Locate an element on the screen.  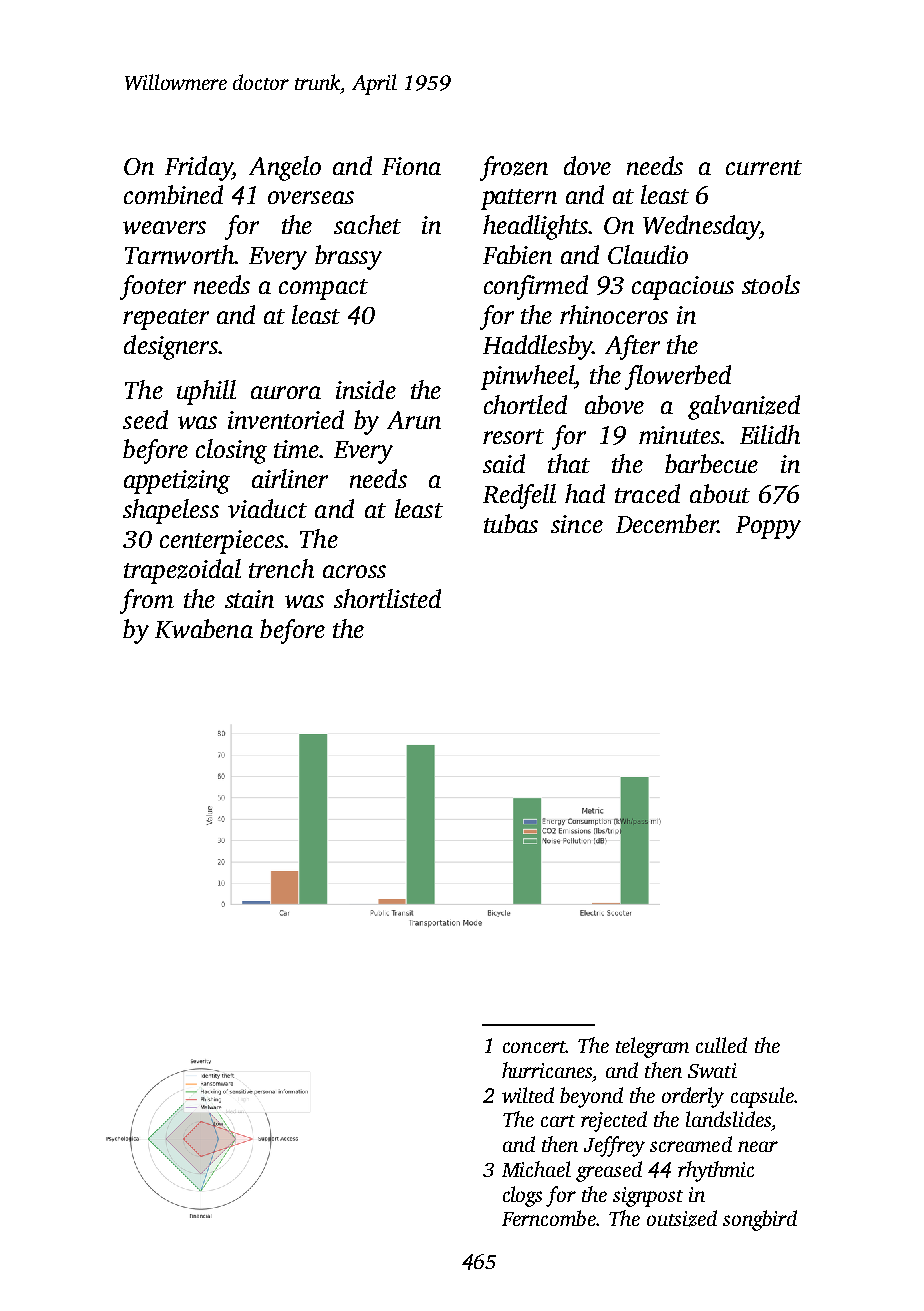
culled is located at coordinates (721, 1045).
